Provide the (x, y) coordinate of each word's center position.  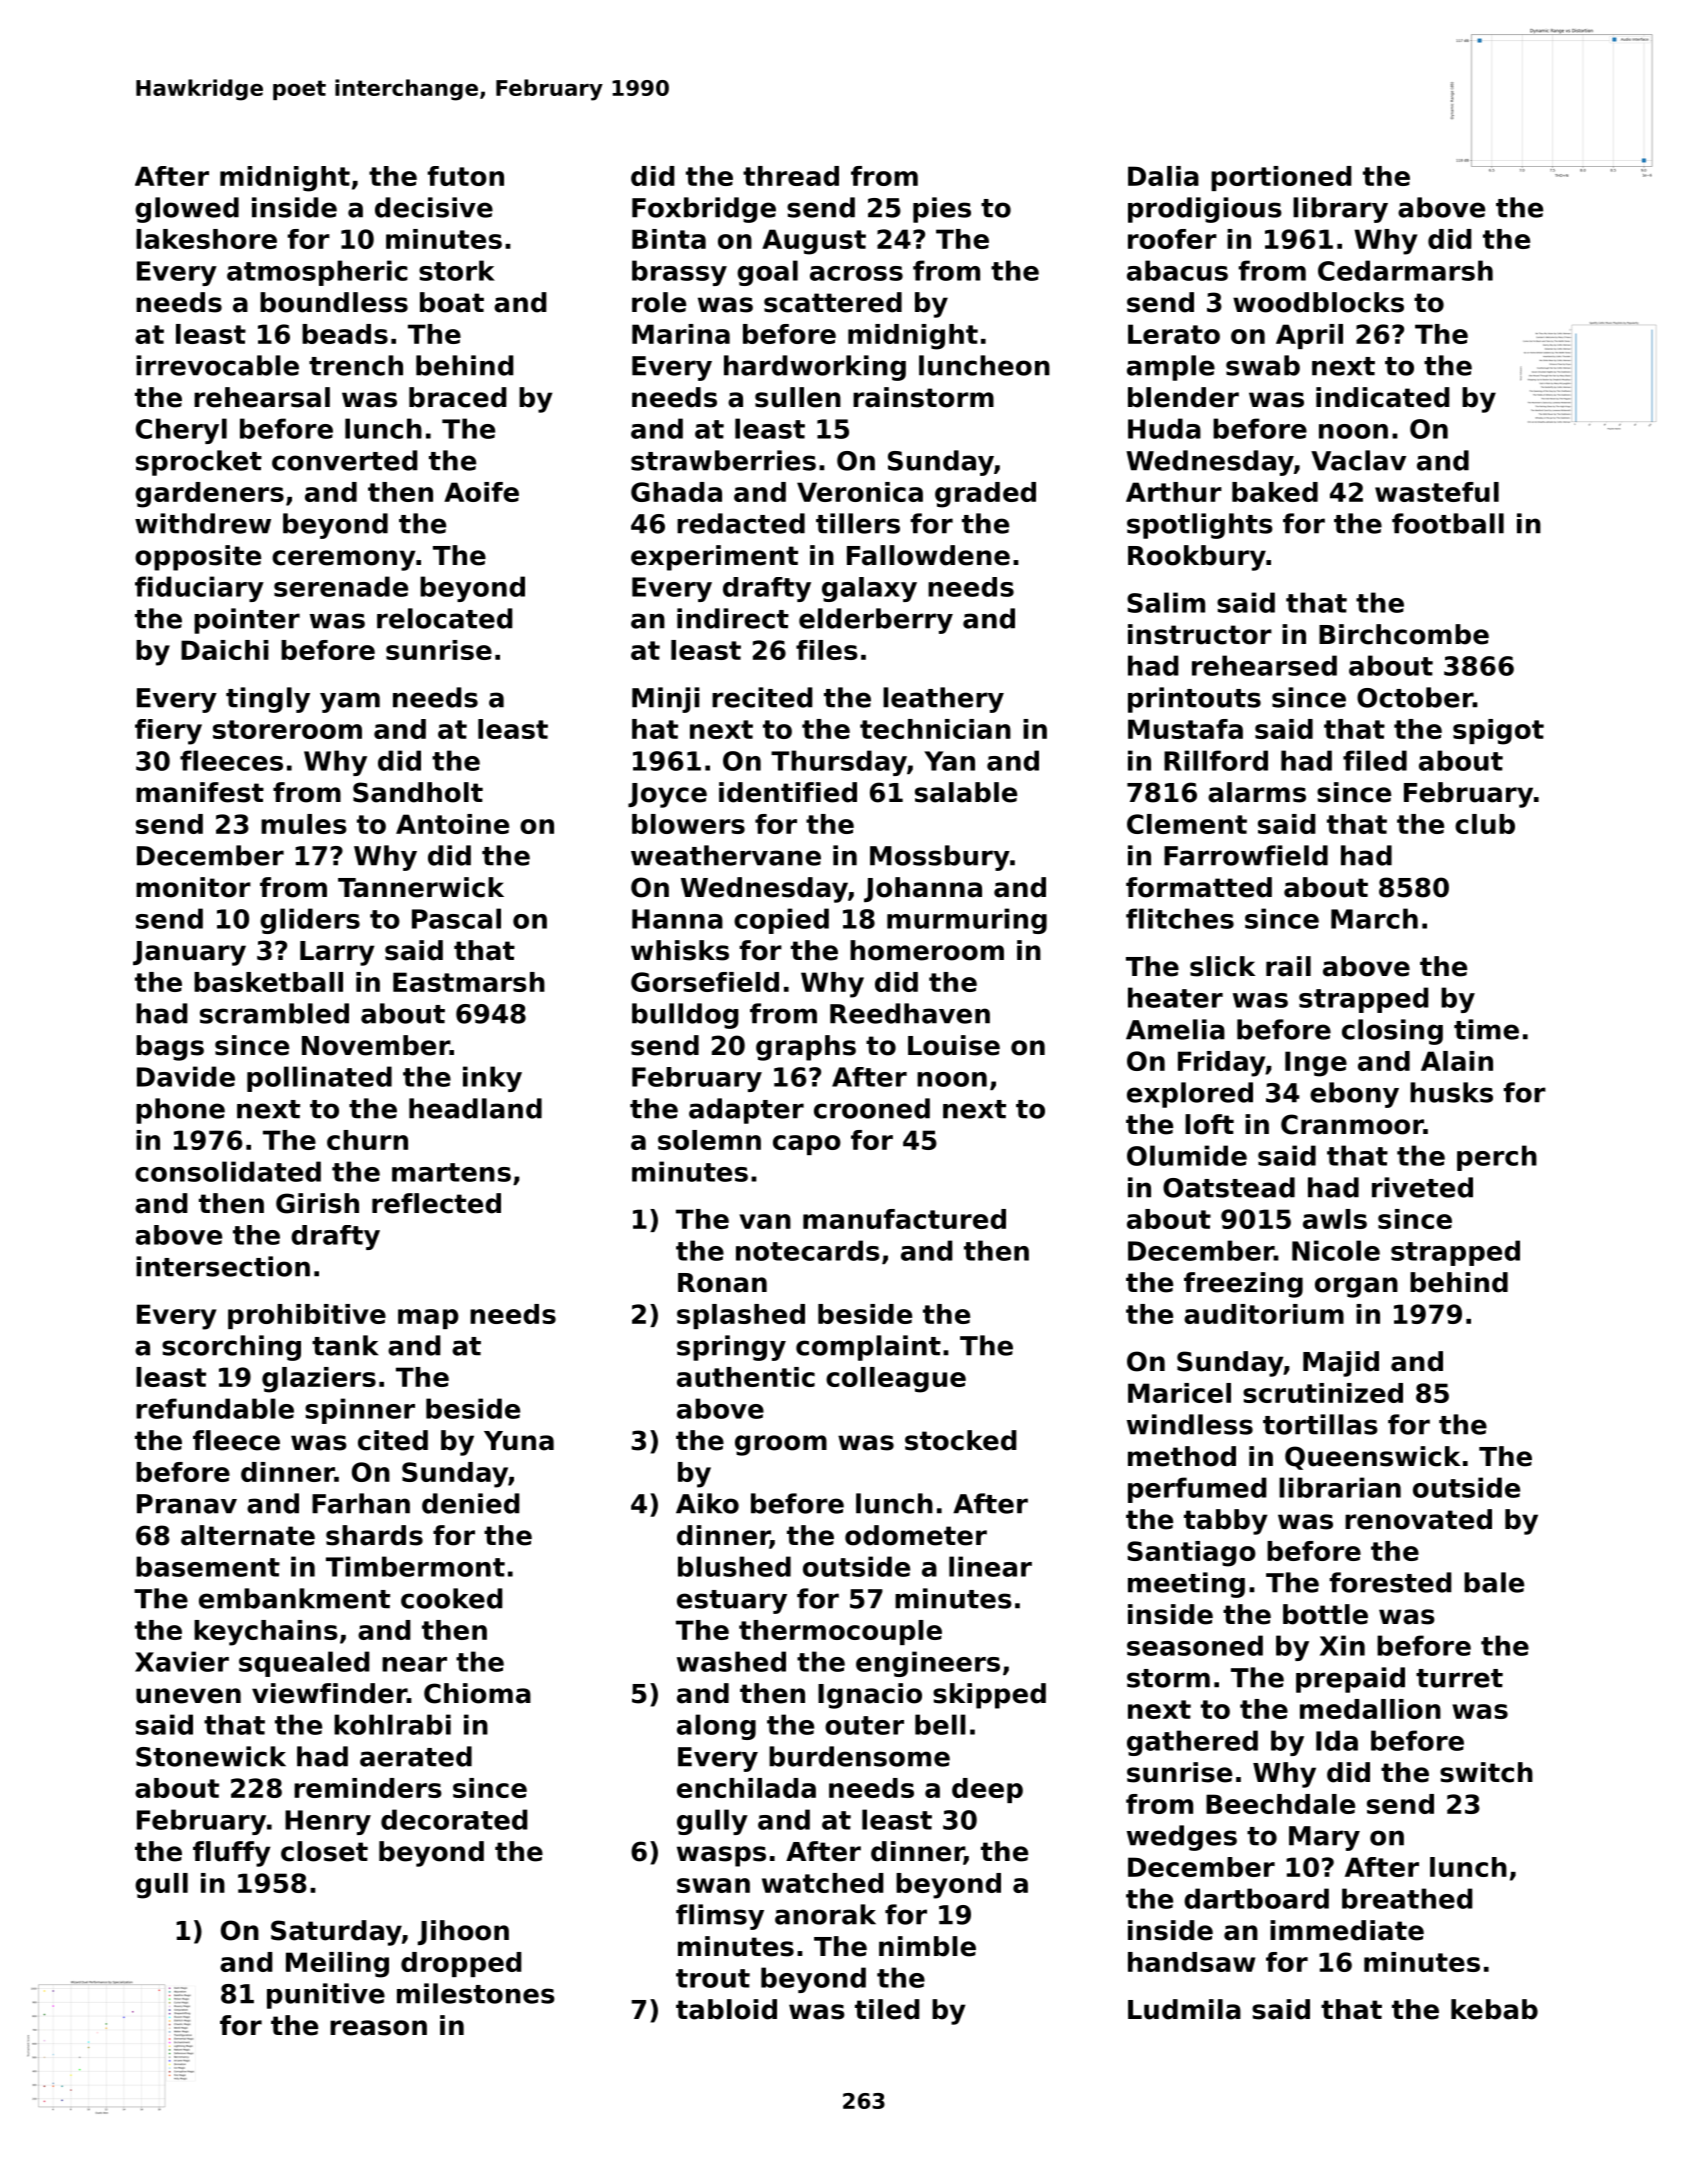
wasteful (1437, 492)
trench (356, 365)
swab (1263, 365)
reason (378, 2028)
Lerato (1174, 334)
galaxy (869, 589)
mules (304, 824)
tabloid (726, 2009)
